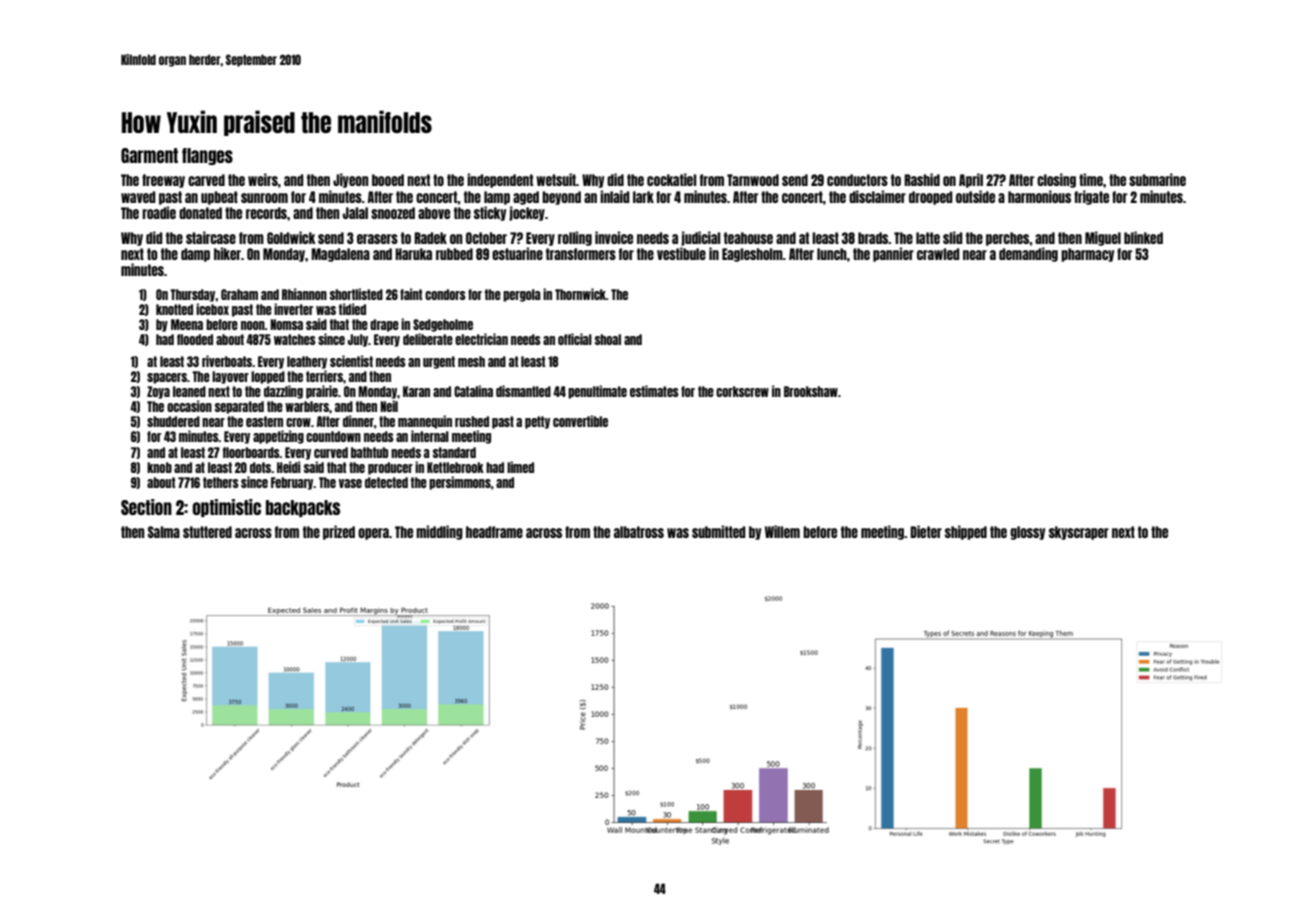 The image size is (1308, 924). What do you see at coordinates (671, 179) in the screenshot?
I see `cockatiel` at bounding box center [671, 179].
